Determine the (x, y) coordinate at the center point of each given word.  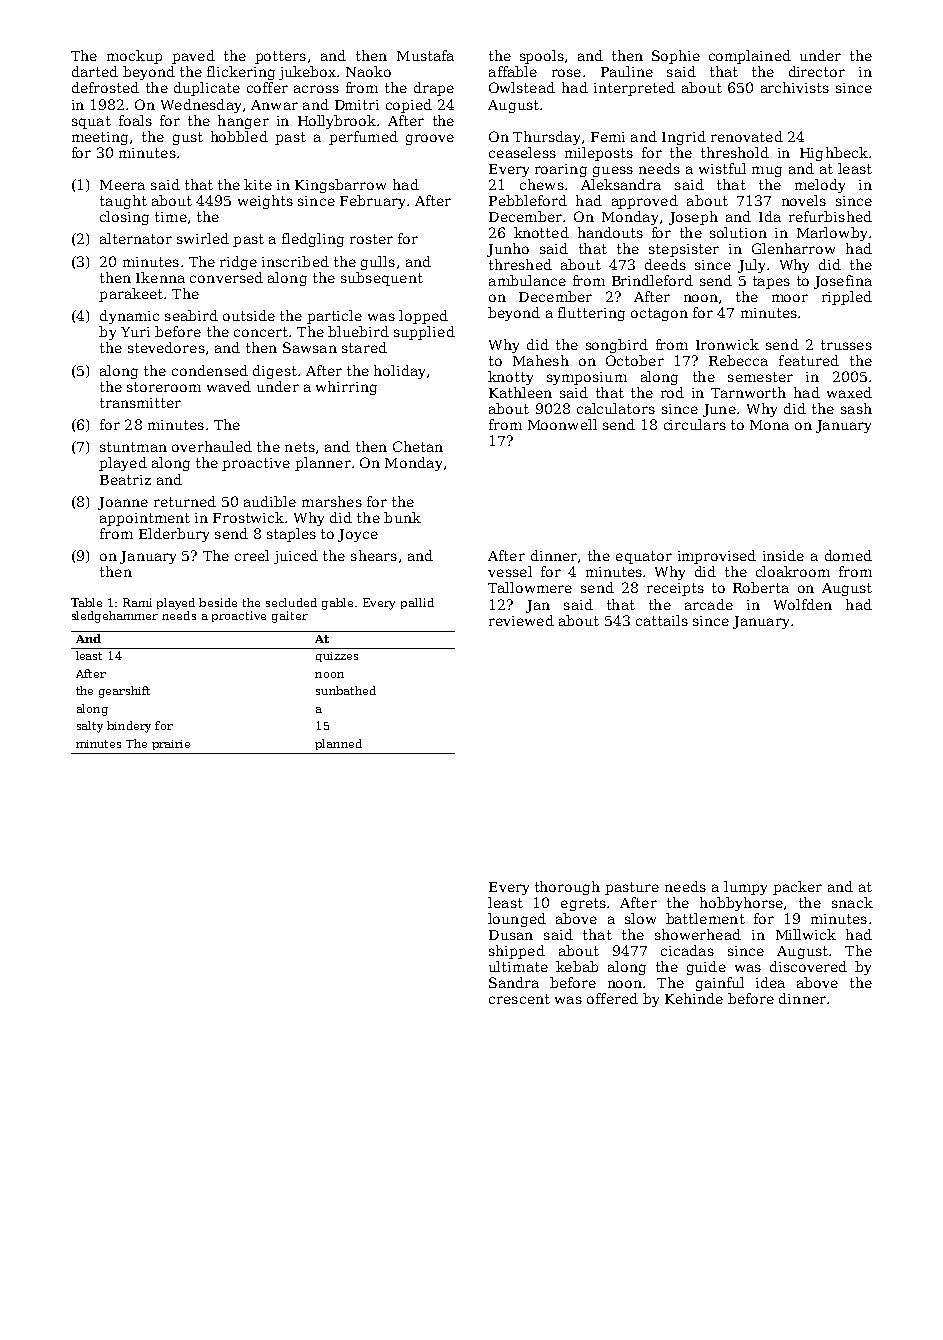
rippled (847, 298)
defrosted (105, 87)
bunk (402, 517)
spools (542, 57)
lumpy (745, 888)
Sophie (676, 57)
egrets (583, 904)
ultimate (518, 966)
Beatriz (125, 480)
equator (644, 557)
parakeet (131, 295)
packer (797, 888)
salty (90, 727)
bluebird (358, 331)
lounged (517, 920)
